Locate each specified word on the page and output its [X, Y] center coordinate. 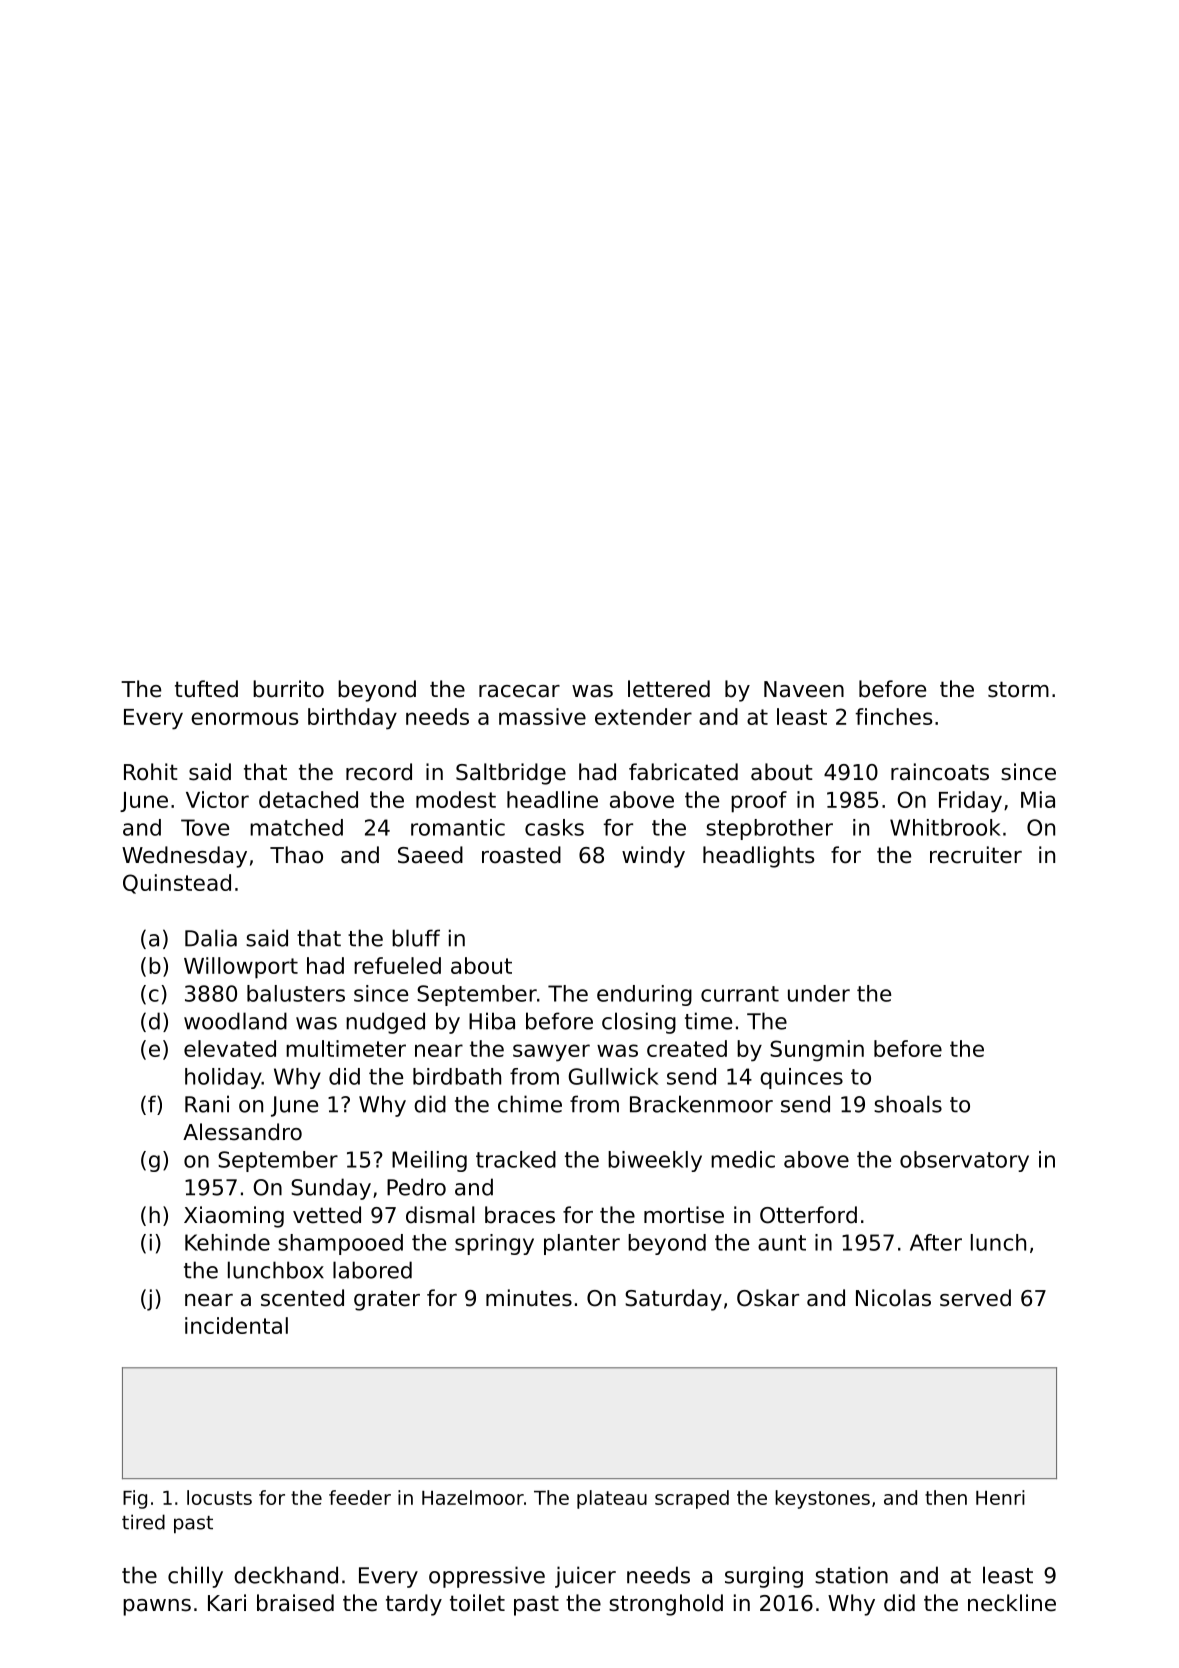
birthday [352, 719]
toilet [477, 1603]
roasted [521, 855]
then [946, 1497]
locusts [219, 1497]
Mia [1038, 799]
